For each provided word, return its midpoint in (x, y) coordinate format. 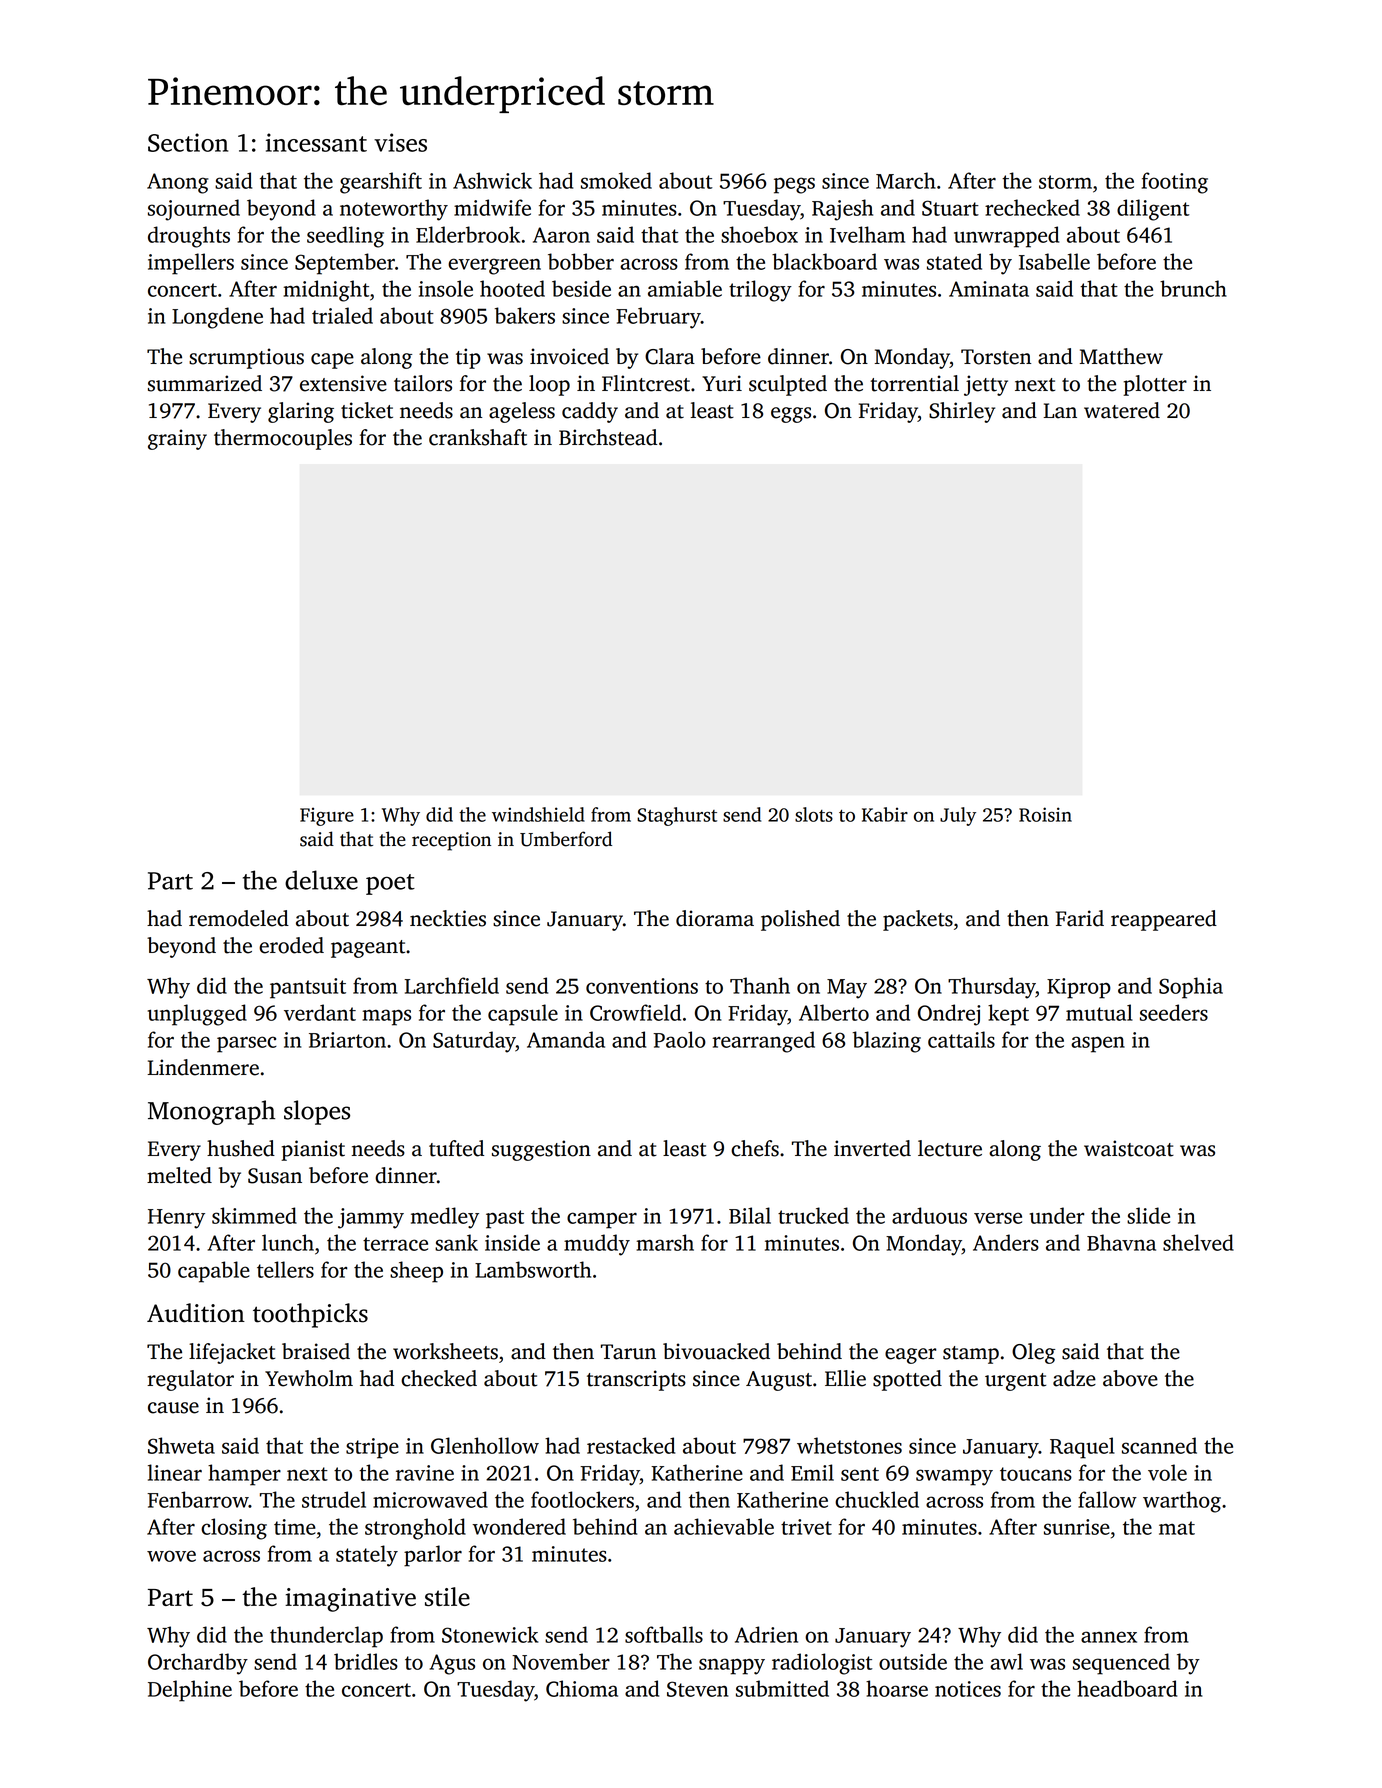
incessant (316, 142)
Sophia (1191, 988)
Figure (327, 816)
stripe (372, 1448)
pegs (794, 185)
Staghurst (677, 816)
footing (1175, 183)
